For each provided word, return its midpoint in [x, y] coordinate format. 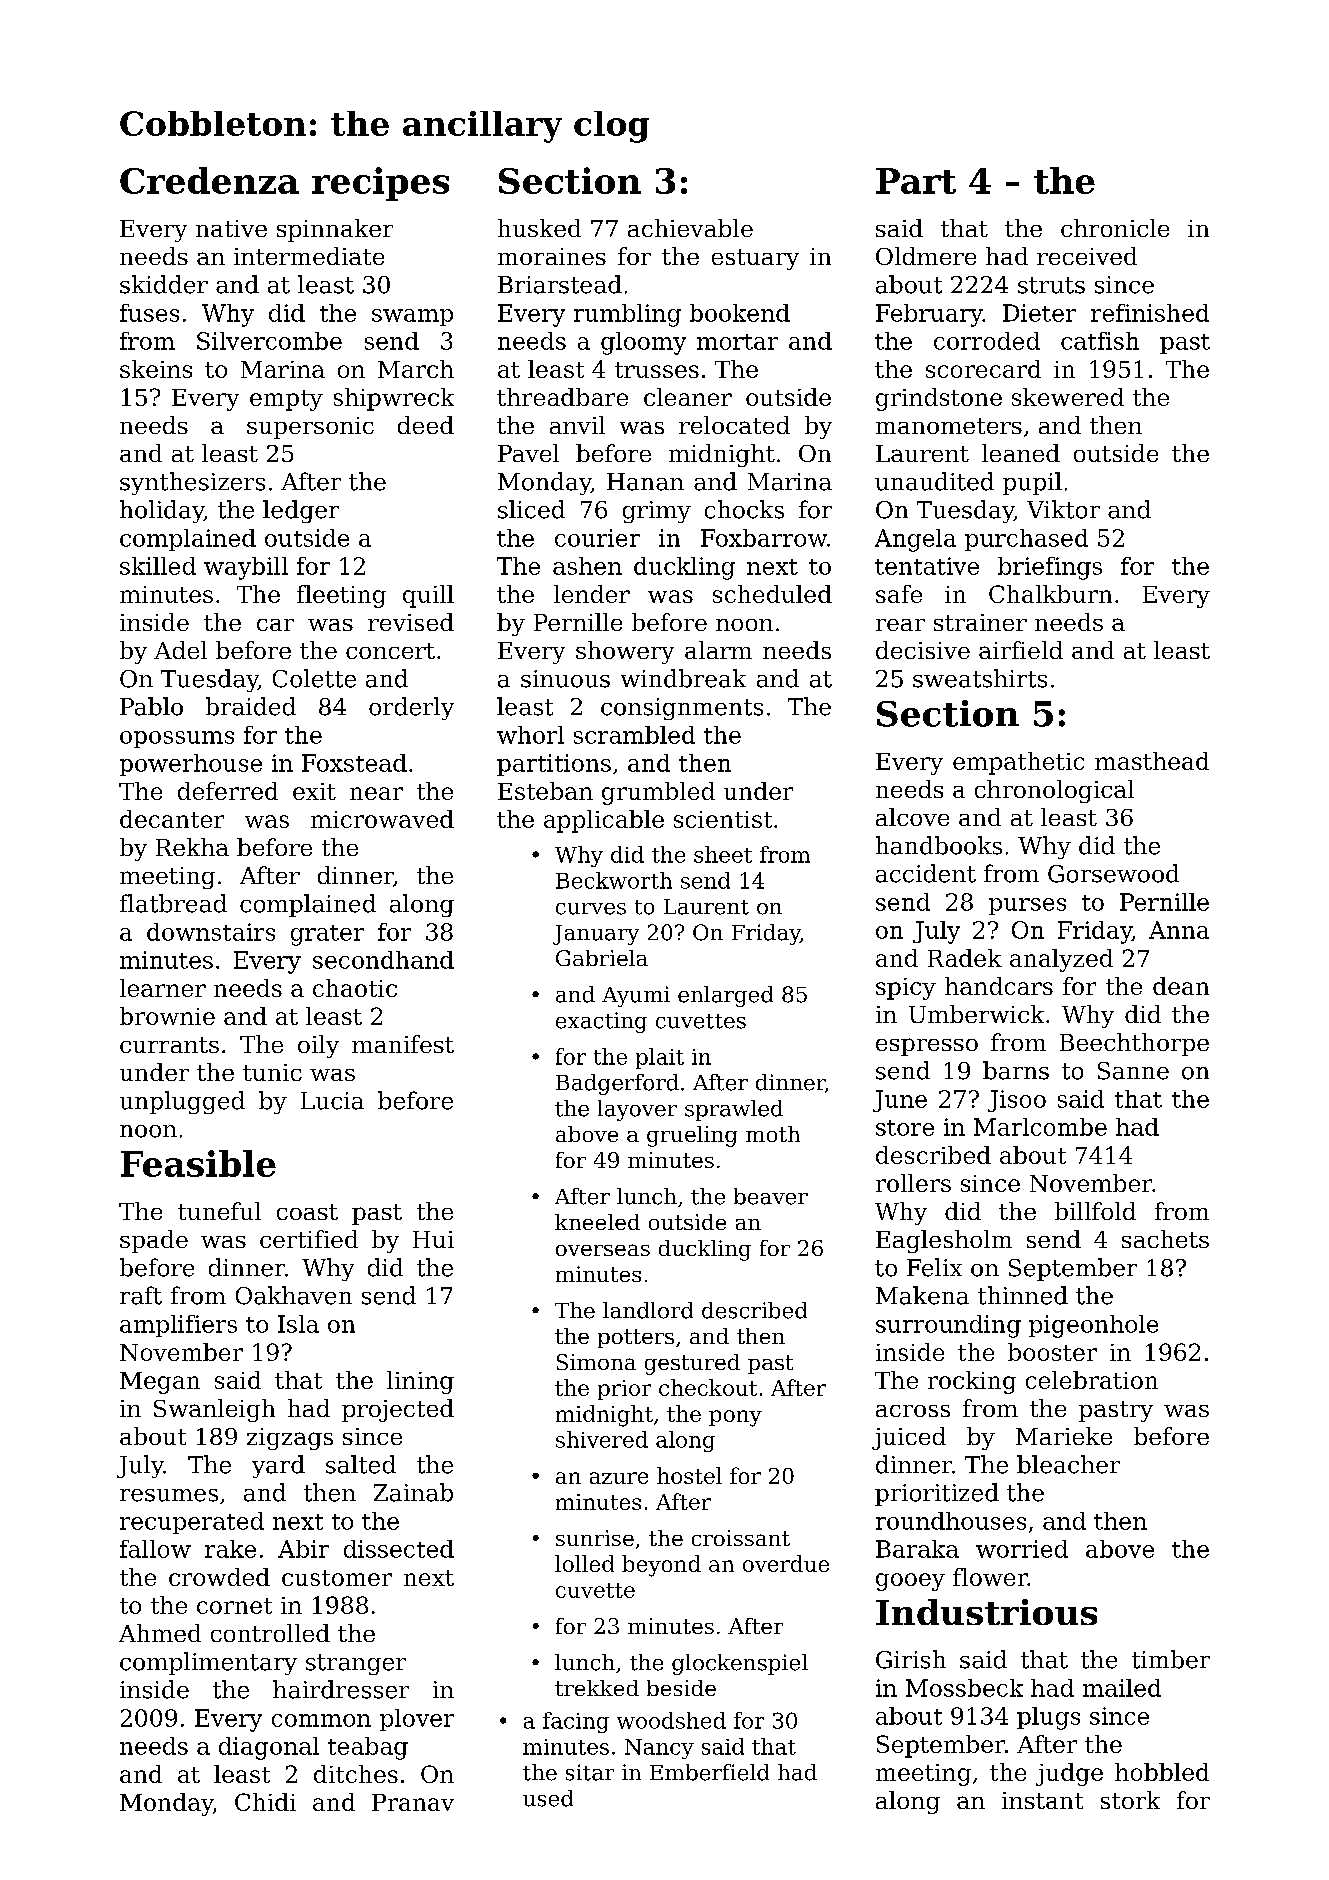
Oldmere [926, 256]
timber [1171, 1659]
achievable [690, 228]
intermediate [309, 256]
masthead [1152, 761]
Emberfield [709, 1772]
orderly [411, 708]
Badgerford [617, 1084]
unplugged [182, 1102]
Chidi [265, 1802]
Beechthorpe [1134, 1044]
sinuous [565, 679]
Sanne [1133, 1071]
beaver [771, 1196]
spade [154, 1241]
